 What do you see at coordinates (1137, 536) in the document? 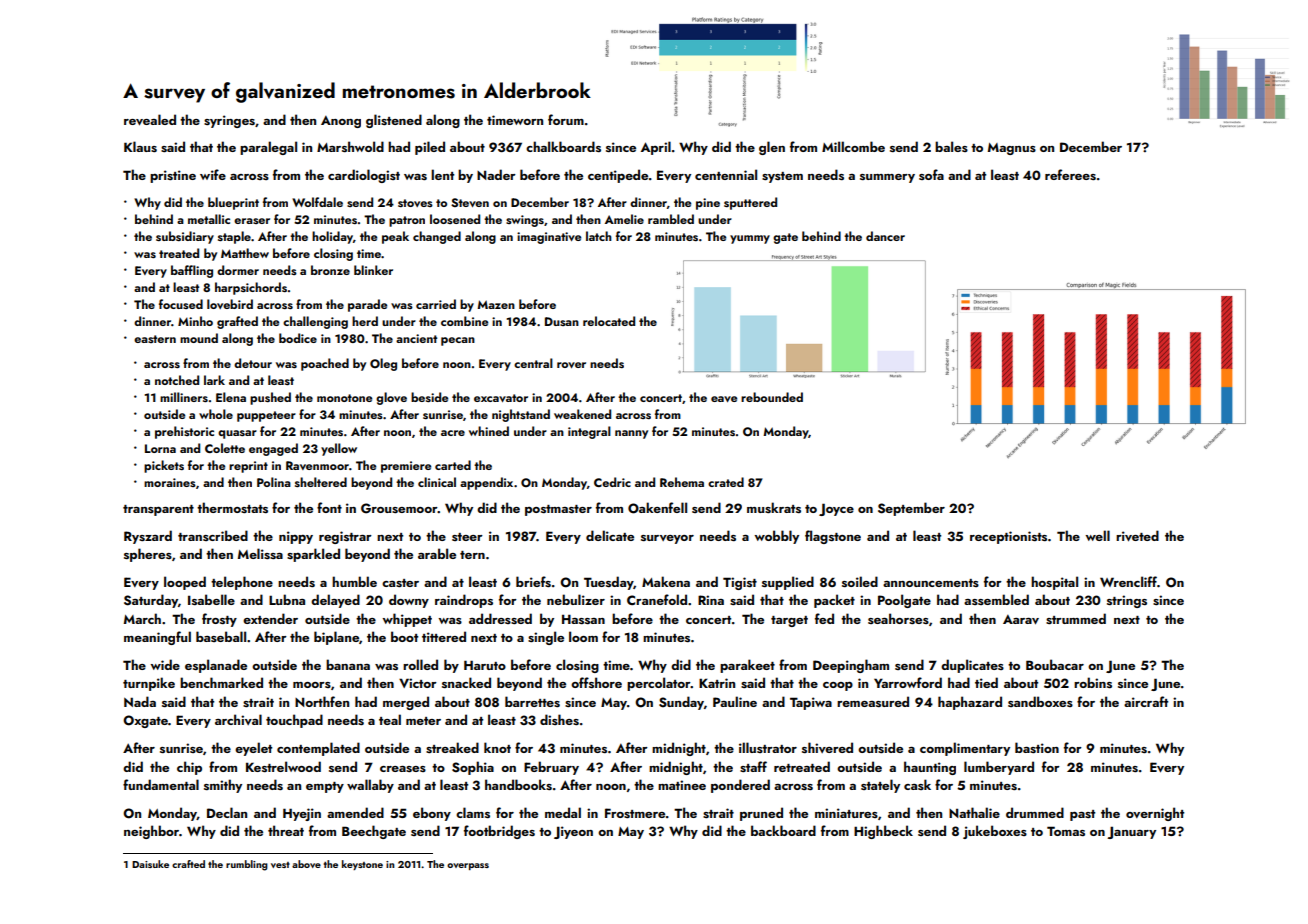
I see `riveted` at bounding box center [1137, 536].
